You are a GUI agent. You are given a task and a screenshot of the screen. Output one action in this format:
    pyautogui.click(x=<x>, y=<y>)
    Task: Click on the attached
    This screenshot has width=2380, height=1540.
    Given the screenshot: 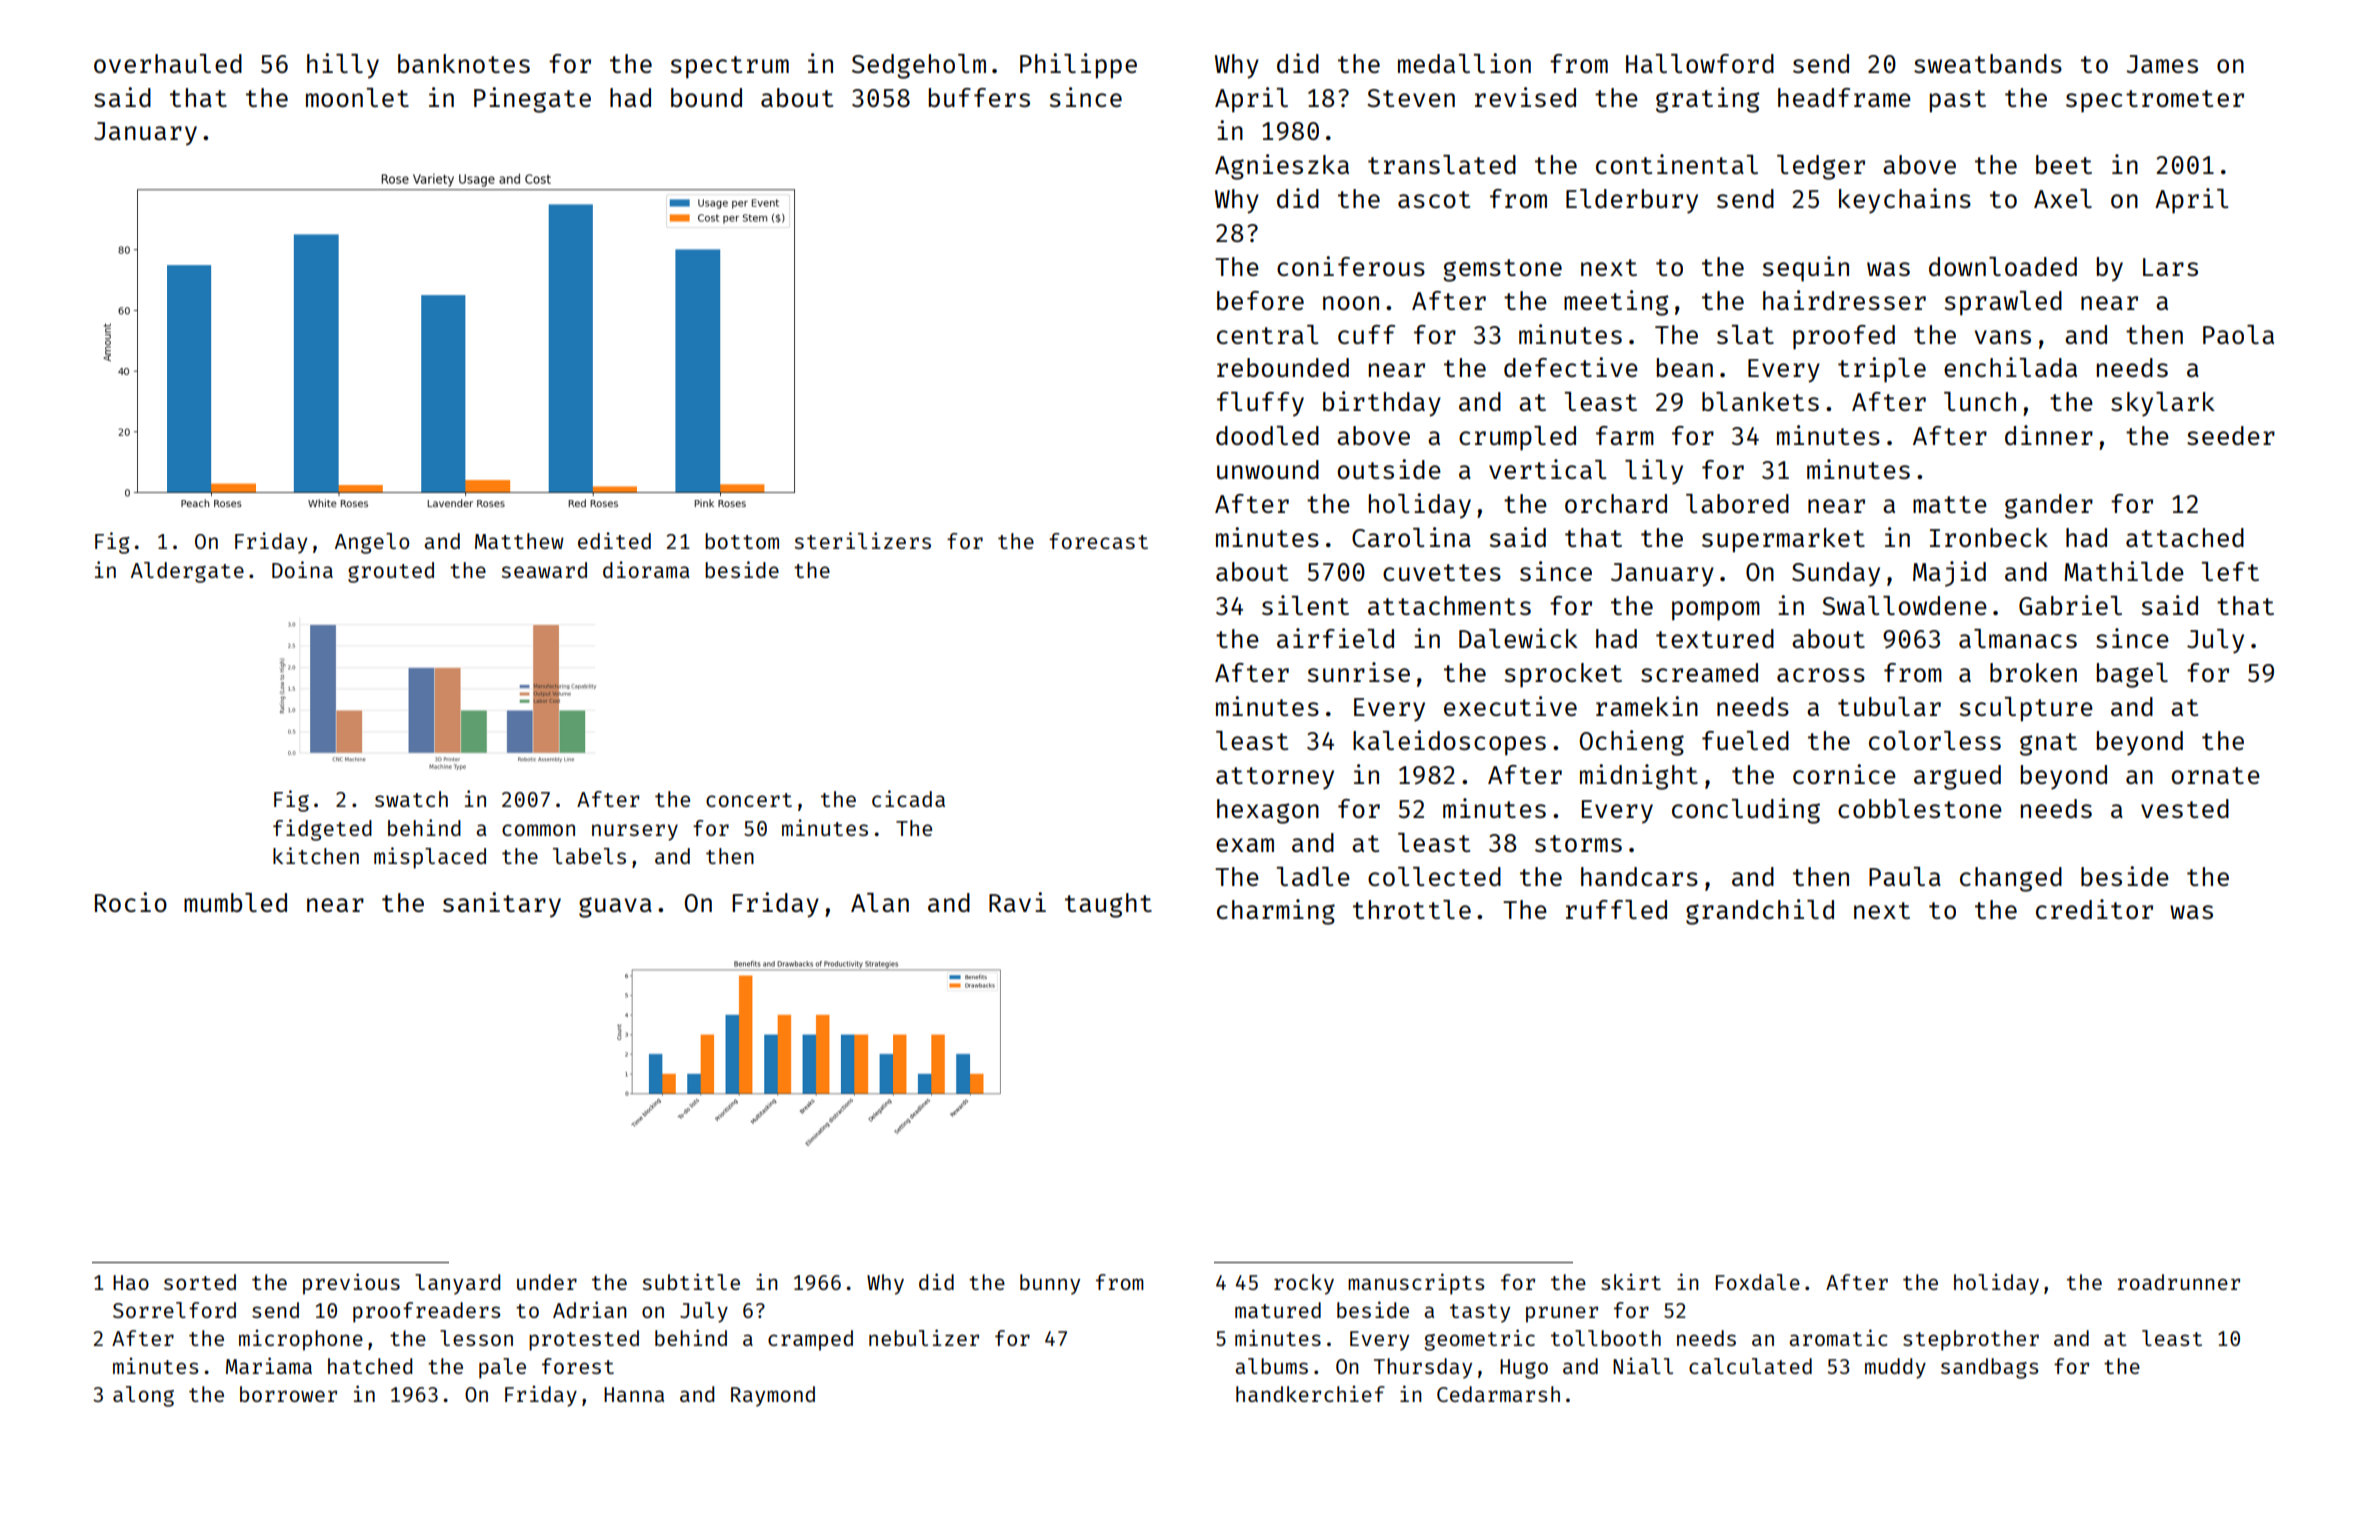 What is the action you would take?
    pyautogui.click(x=2185, y=537)
